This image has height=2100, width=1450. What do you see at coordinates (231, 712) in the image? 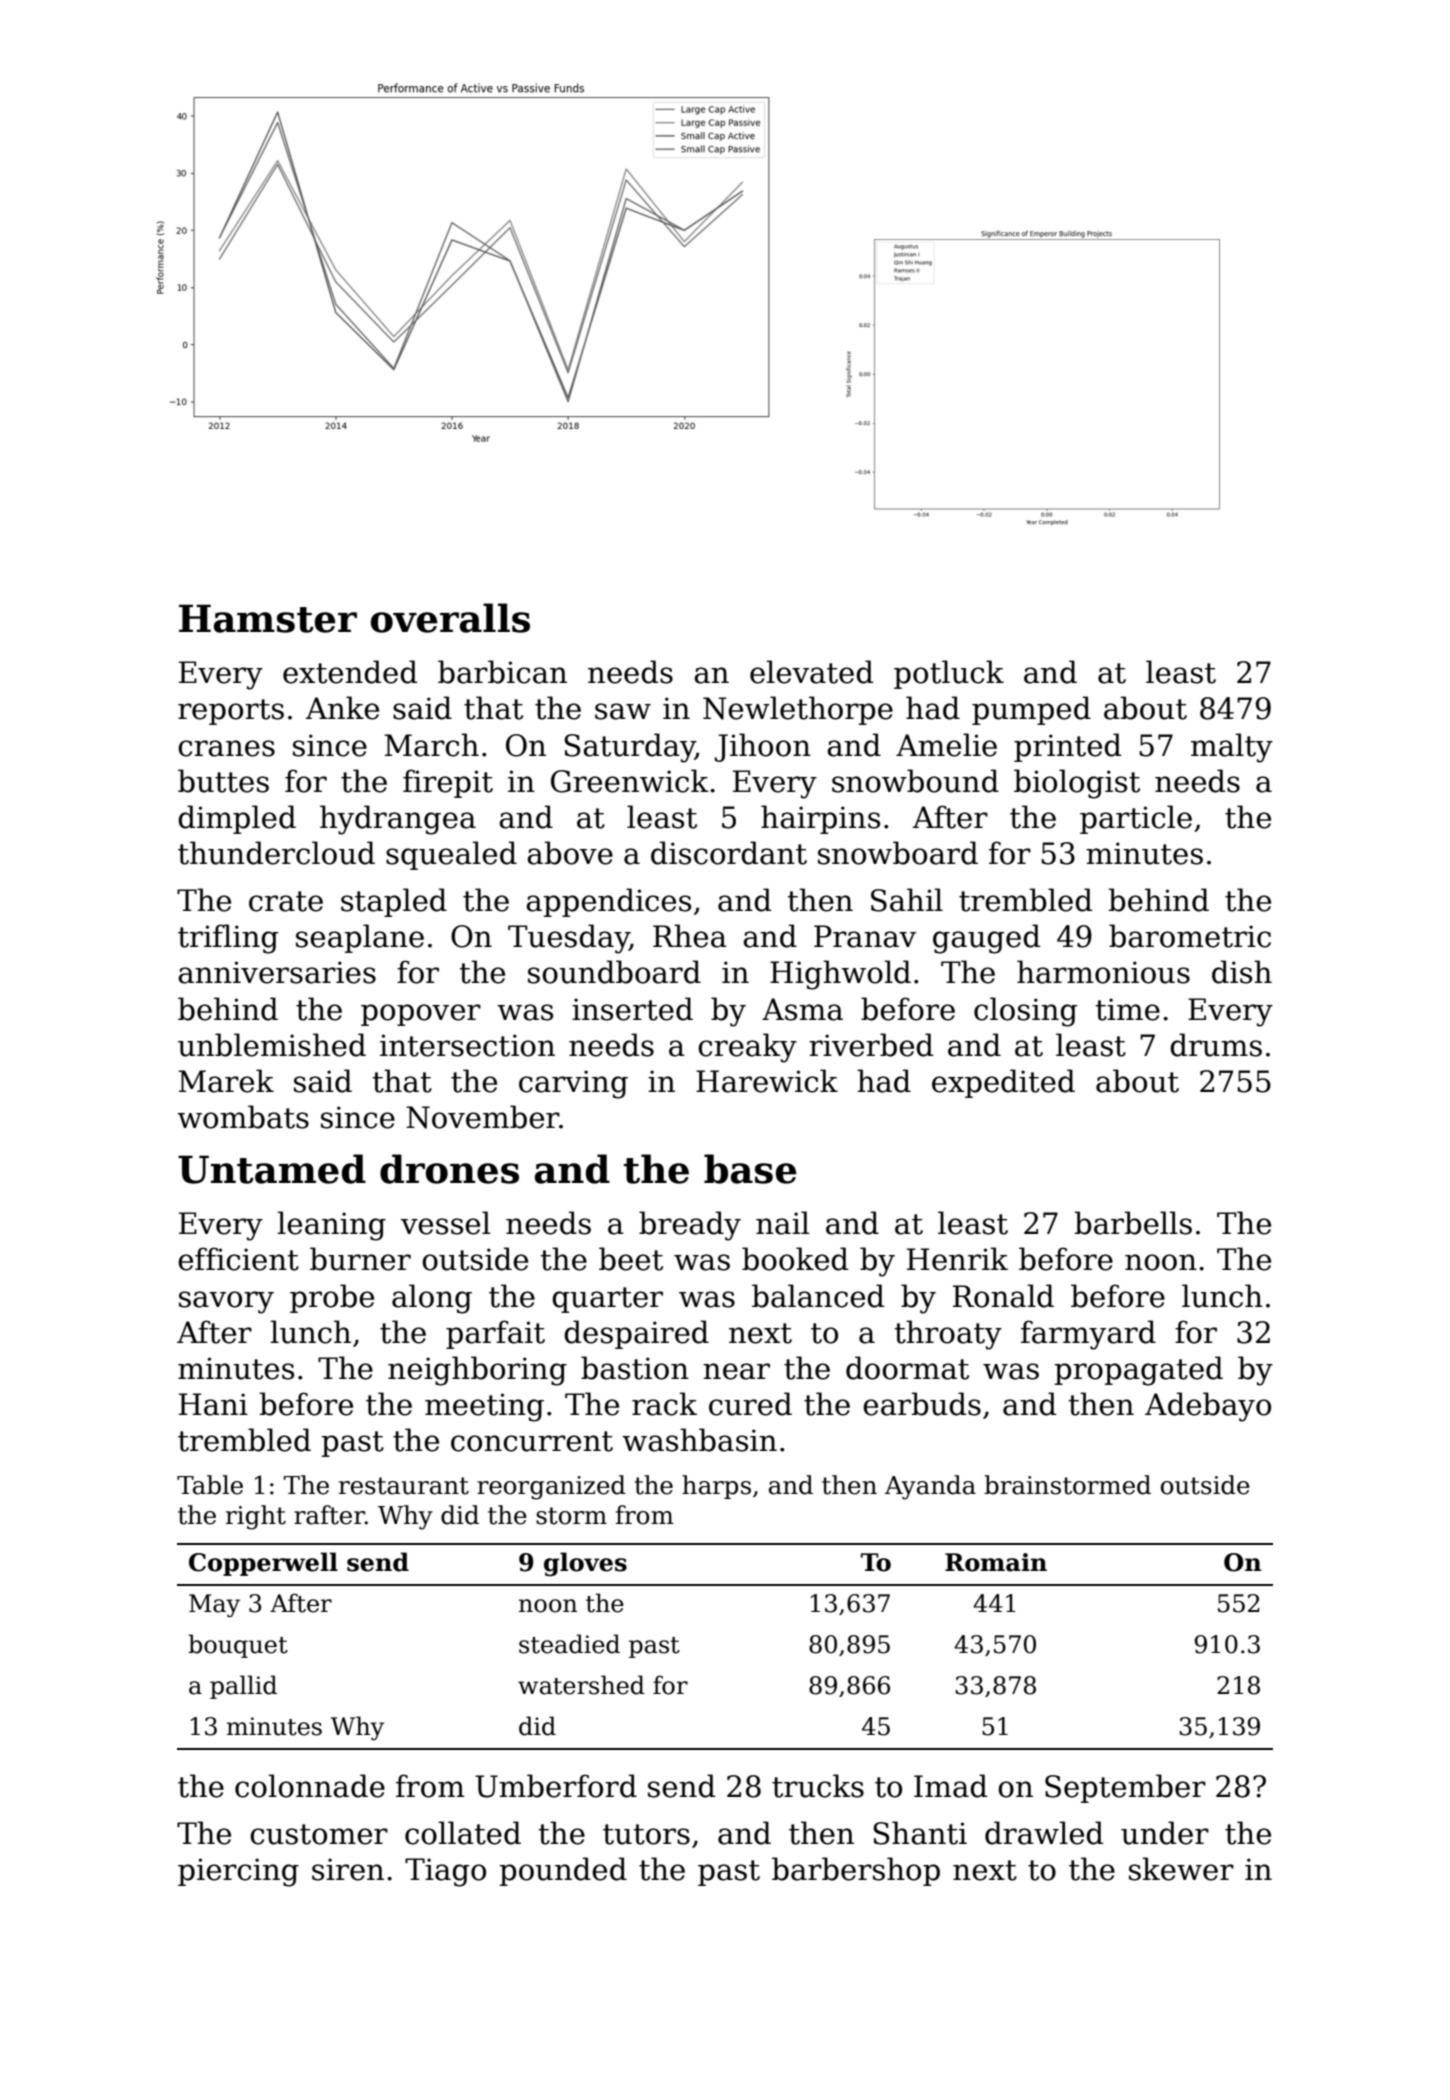
I see `reports` at bounding box center [231, 712].
